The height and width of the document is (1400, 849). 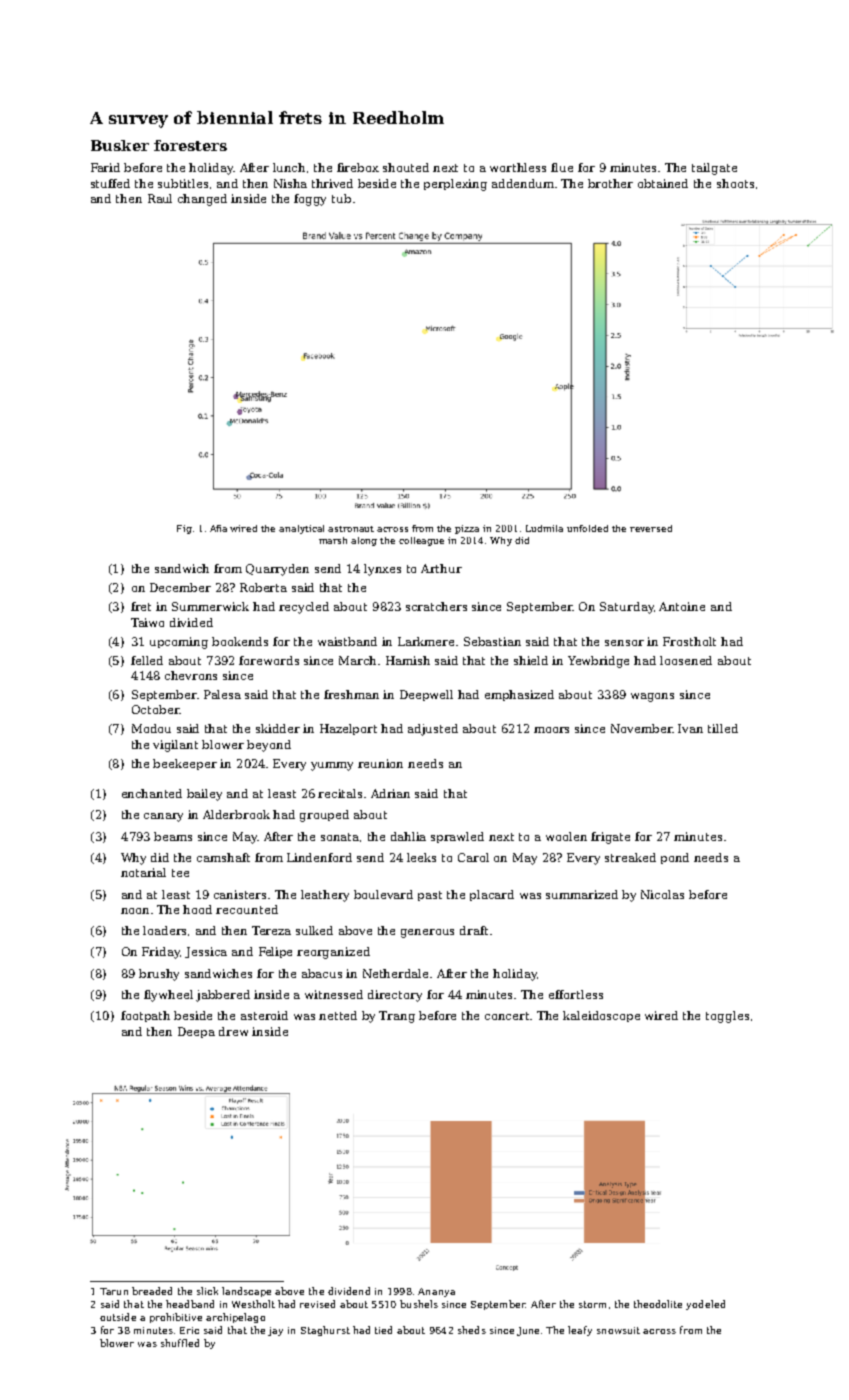 I want to click on netted, so click(x=338, y=1015).
